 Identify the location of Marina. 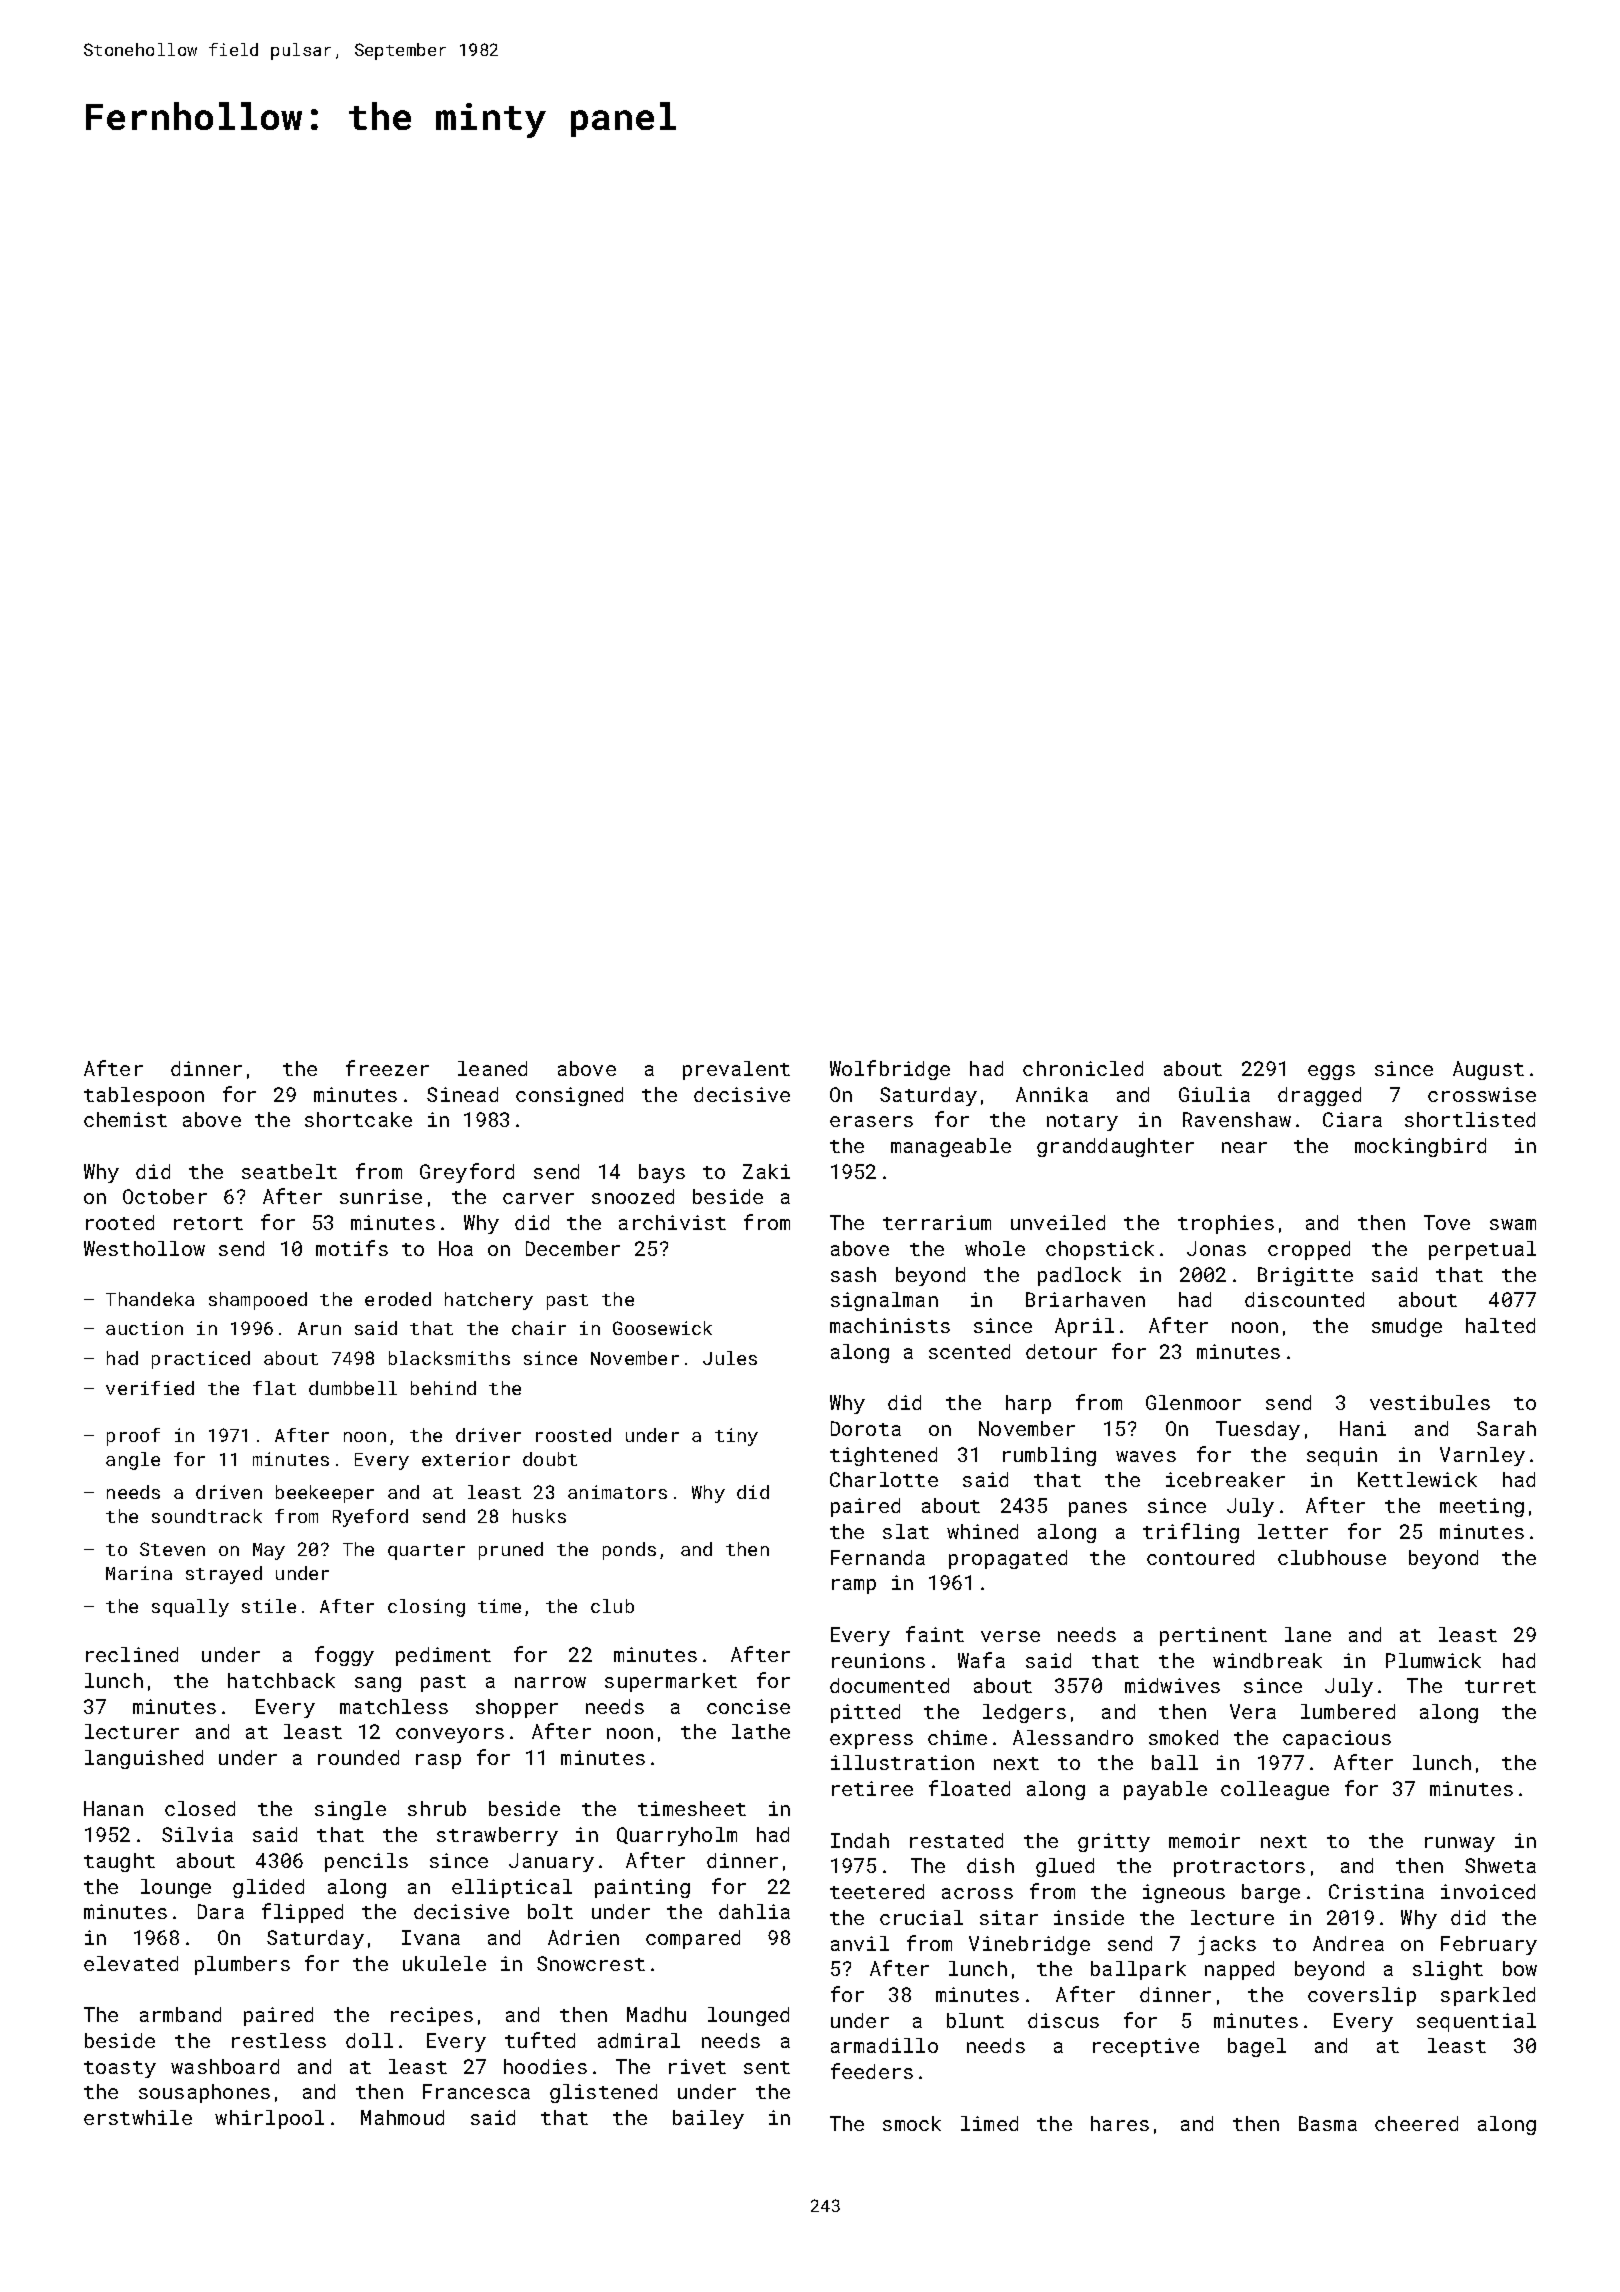
(139, 1573).
